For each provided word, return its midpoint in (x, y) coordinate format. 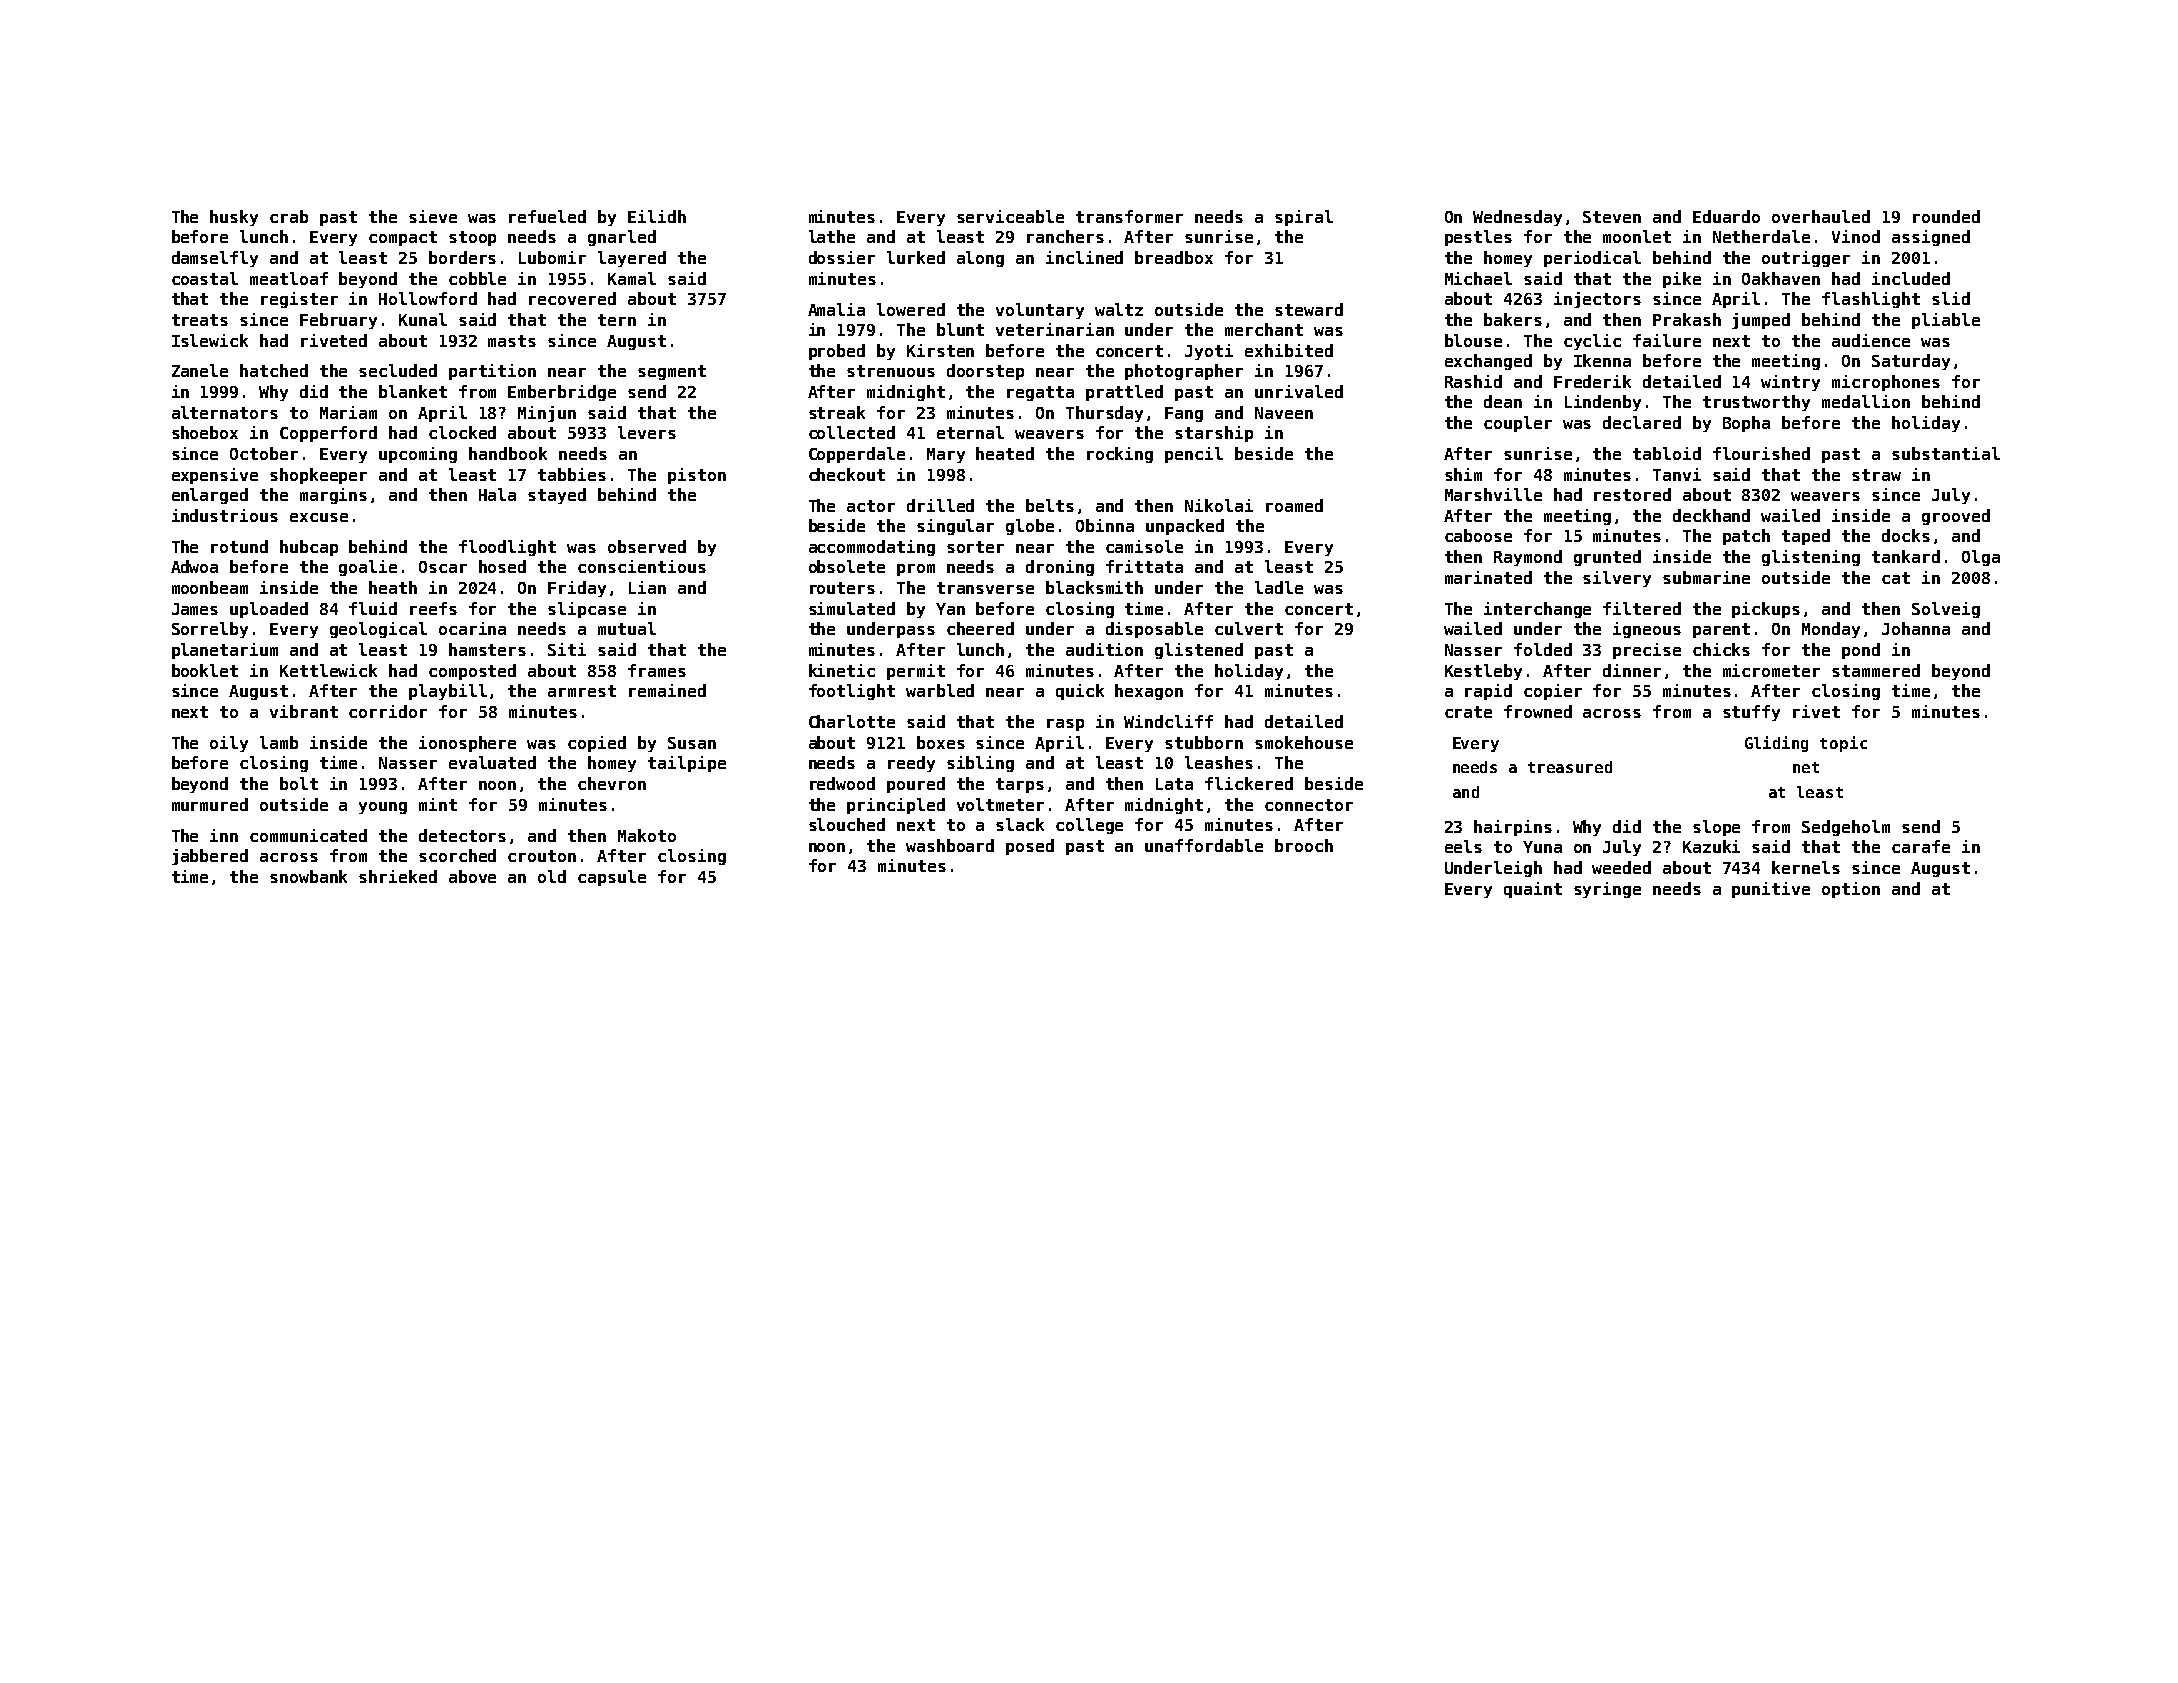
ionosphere (467, 744)
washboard (950, 845)
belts (1050, 505)
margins (333, 496)
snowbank (308, 876)
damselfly (215, 259)
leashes (1219, 762)
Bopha (1746, 424)
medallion (1866, 401)
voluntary (1040, 311)
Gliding (1776, 744)
